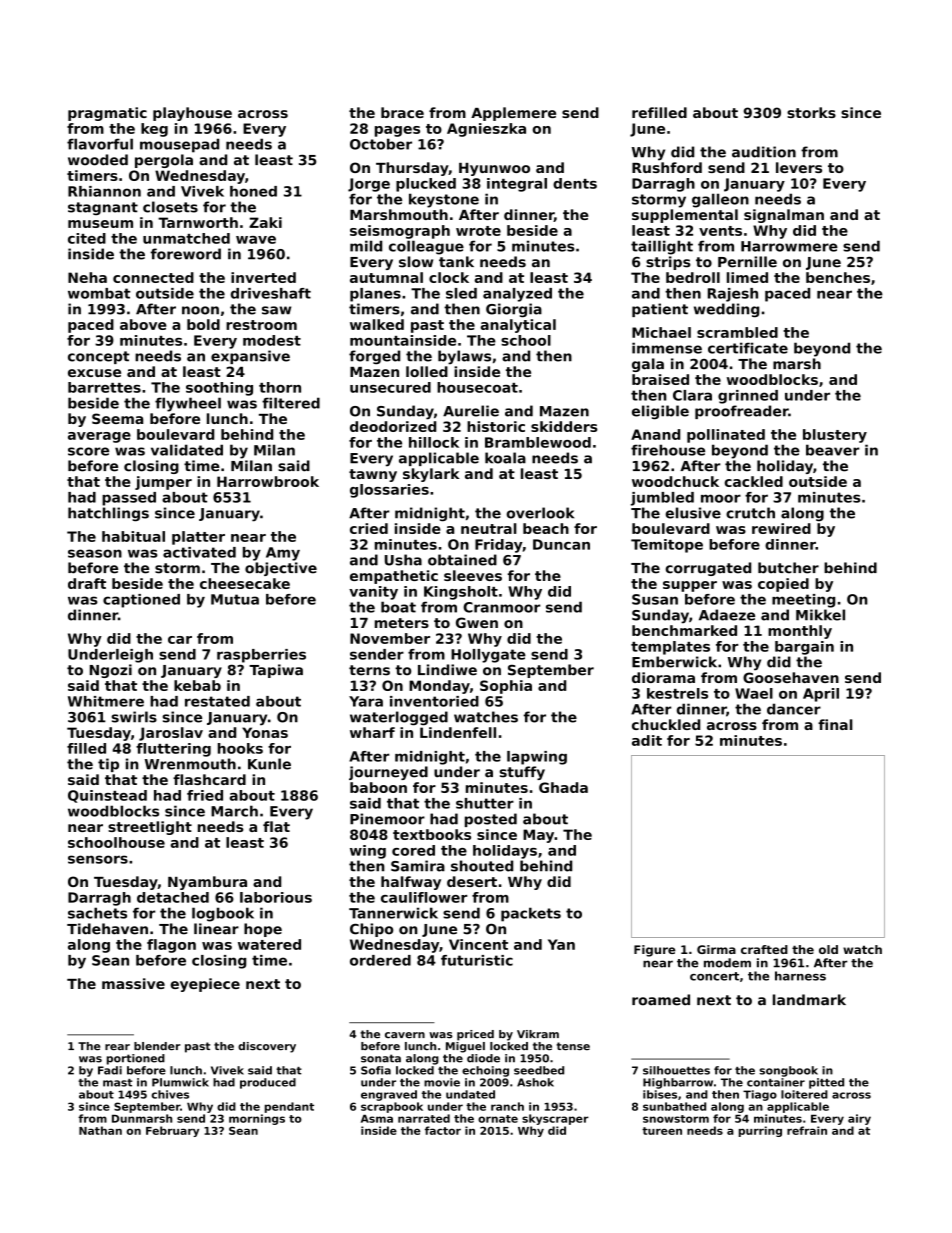 This screenshot has width=952, height=1233. What do you see at coordinates (498, 1119) in the screenshot?
I see `ornate` at bounding box center [498, 1119].
